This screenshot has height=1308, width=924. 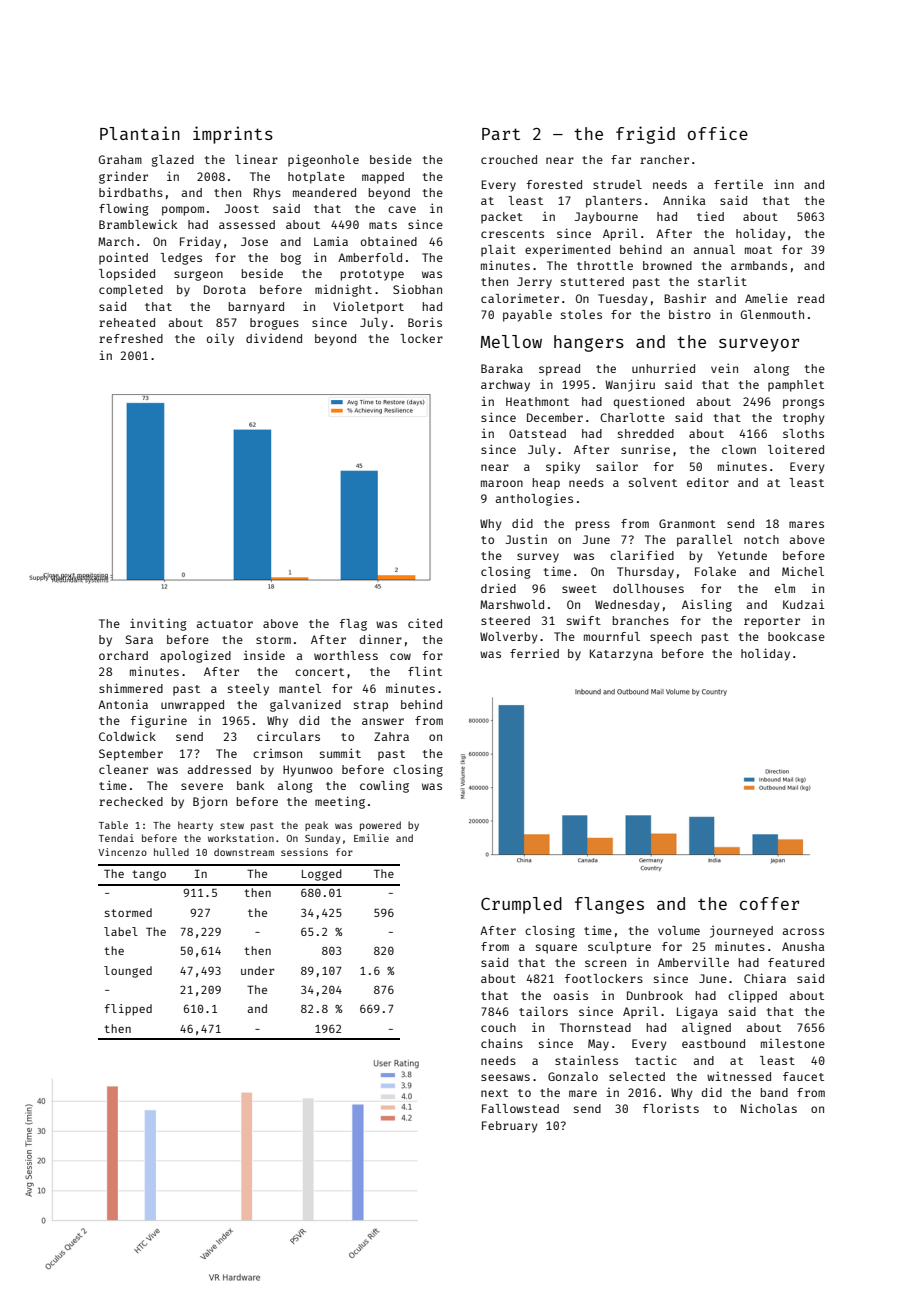 What do you see at coordinates (353, 625) in the screenshot?
I see `flag` at bounding box center [353, 625].
